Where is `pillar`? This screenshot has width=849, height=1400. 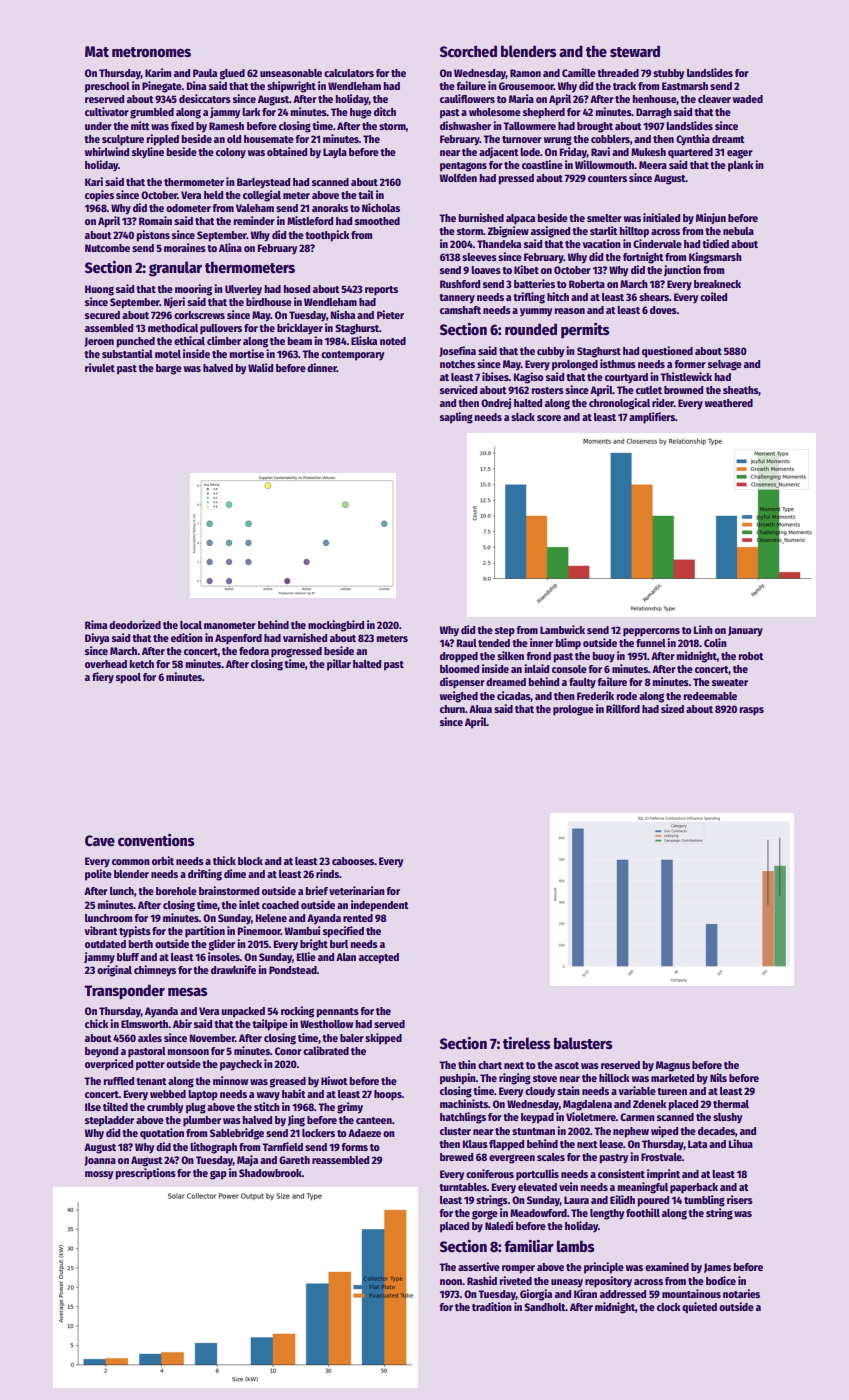 pillar is located at coordinates (339, 665).
